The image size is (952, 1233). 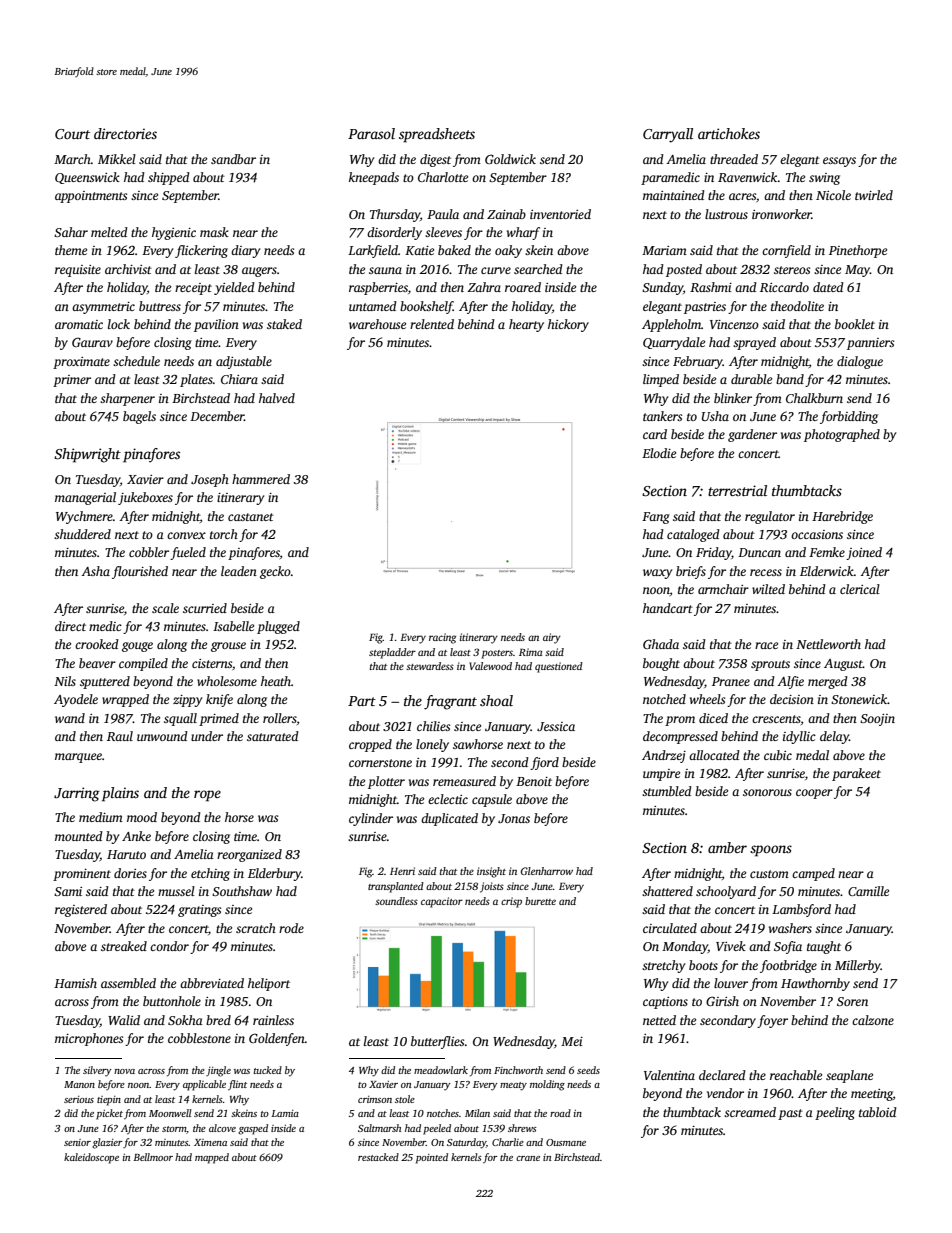 I want to click on stewardess, so click(x=430, y=666).
